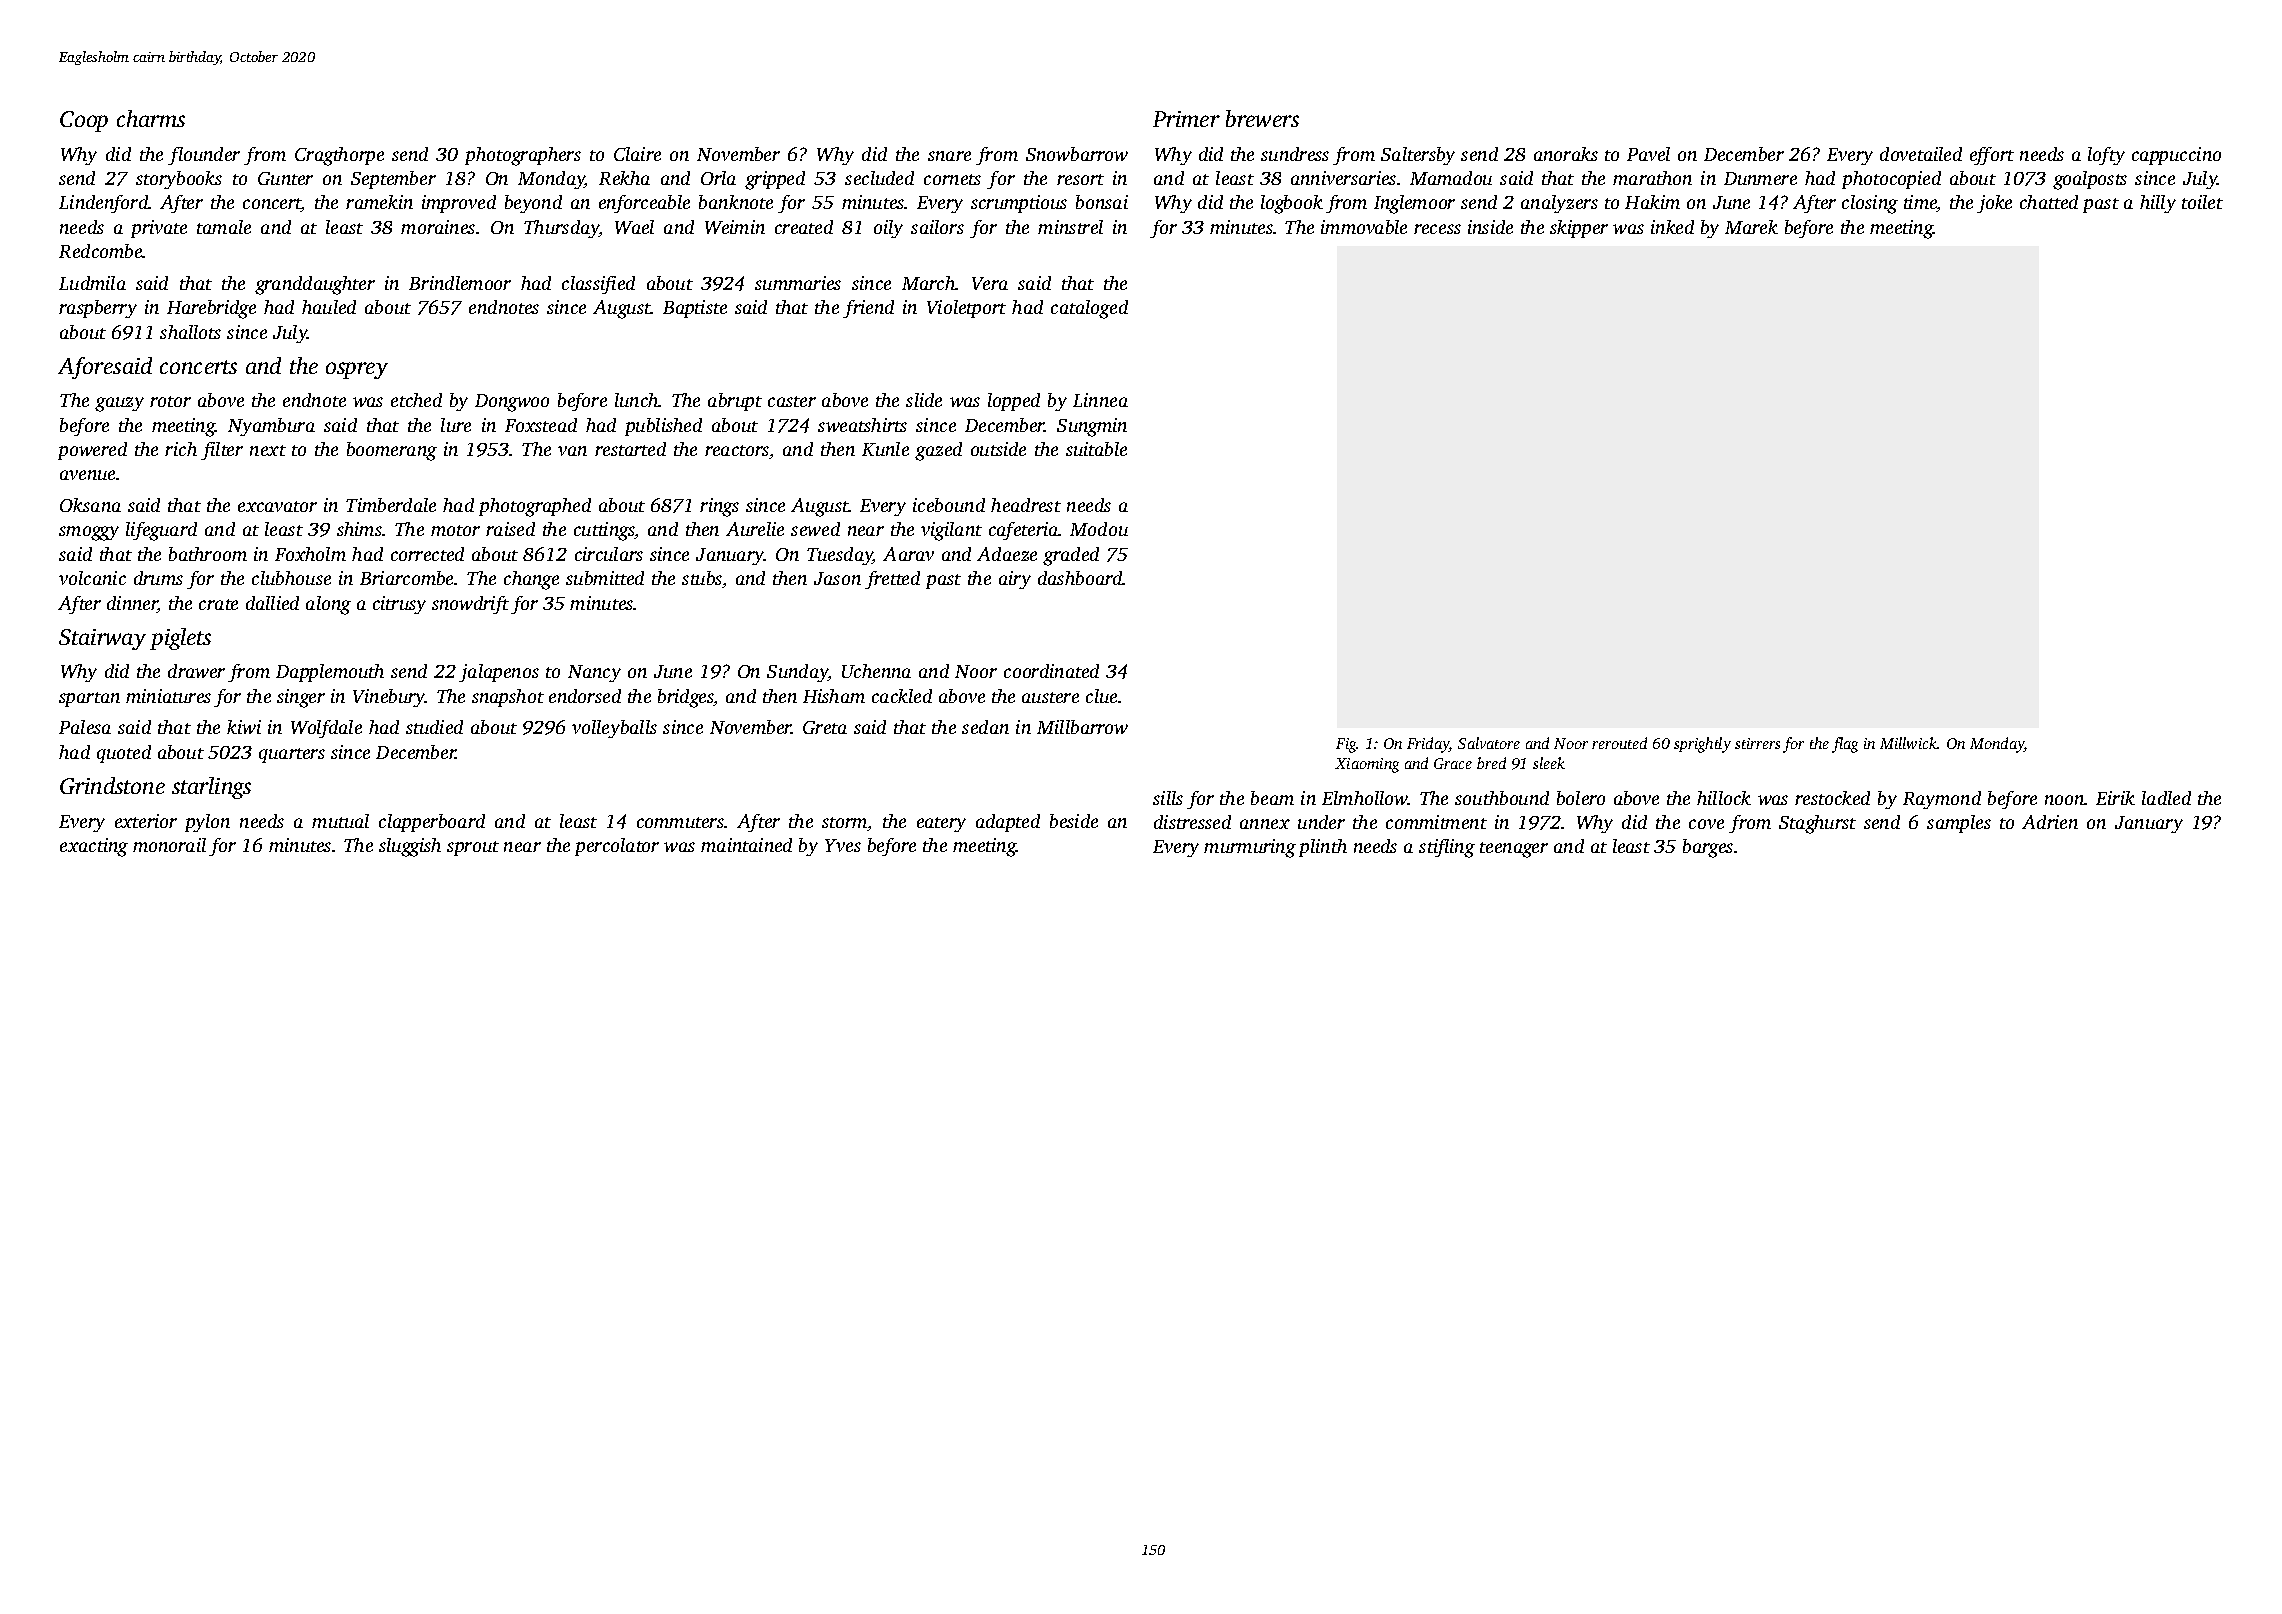 The image size is (2282, 1614). I want to click on bathroom, so click(208, 554).
